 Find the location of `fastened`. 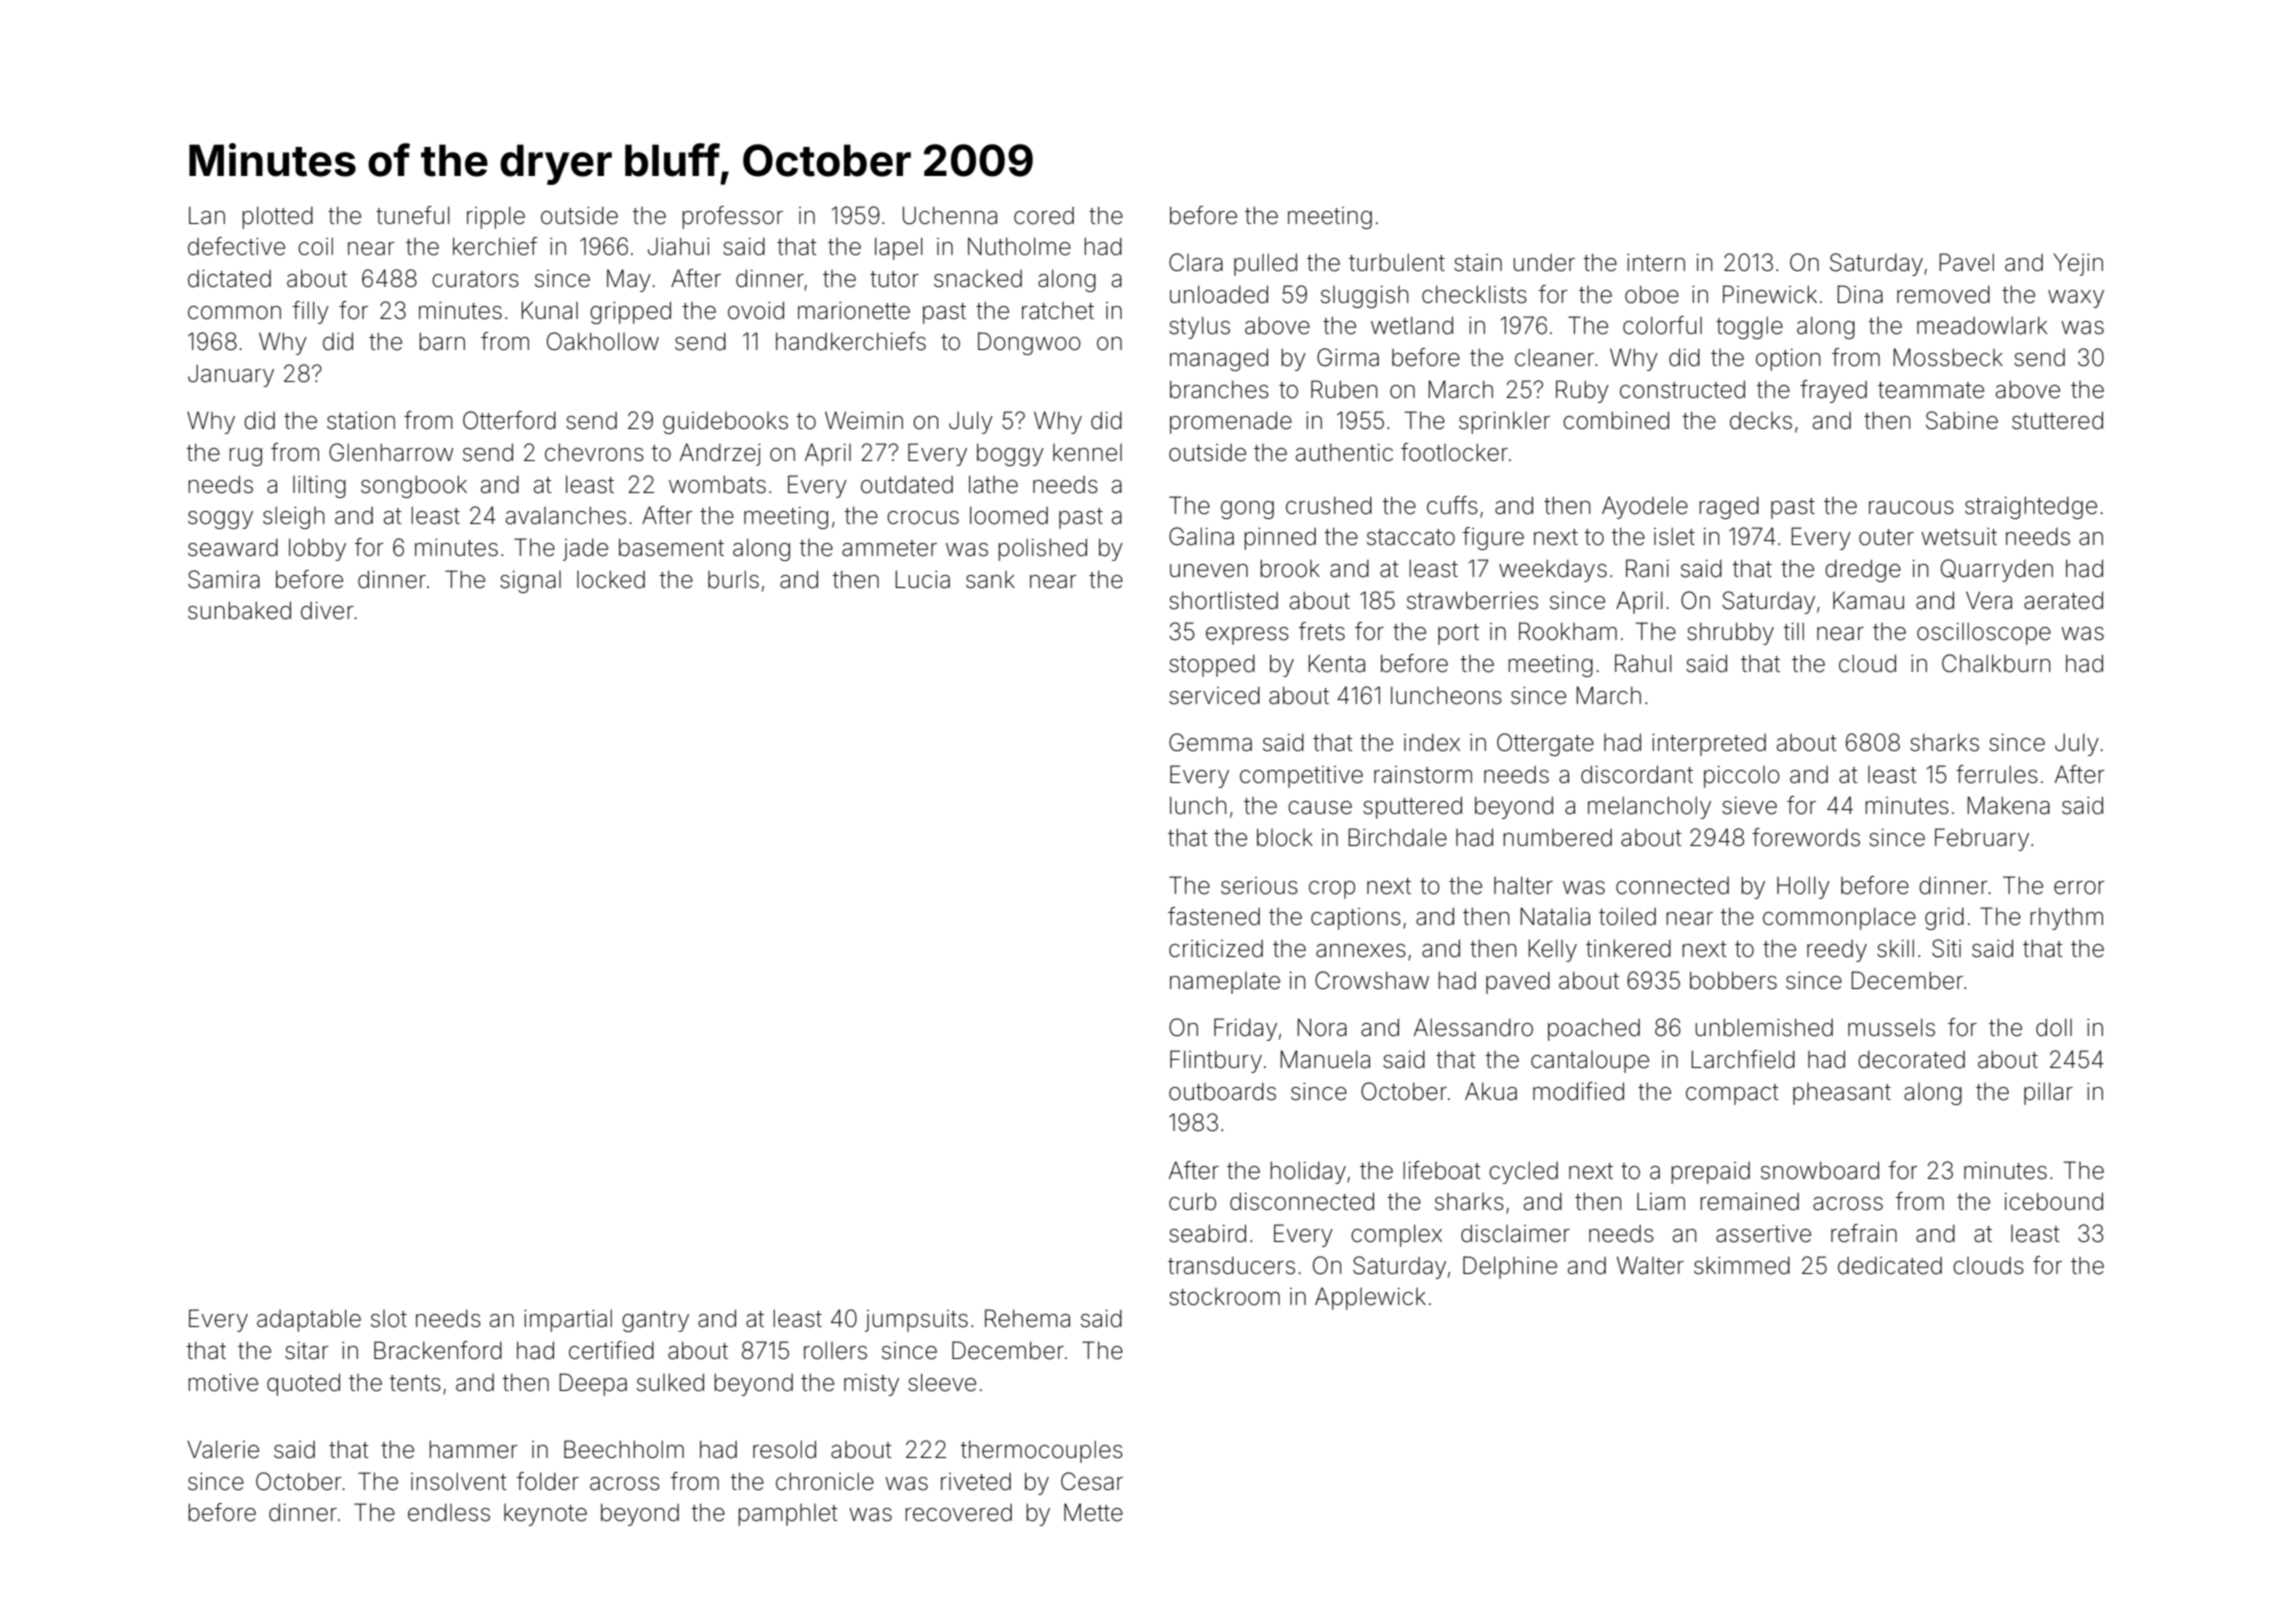

fastened is located at coordinates (1214, 916).
